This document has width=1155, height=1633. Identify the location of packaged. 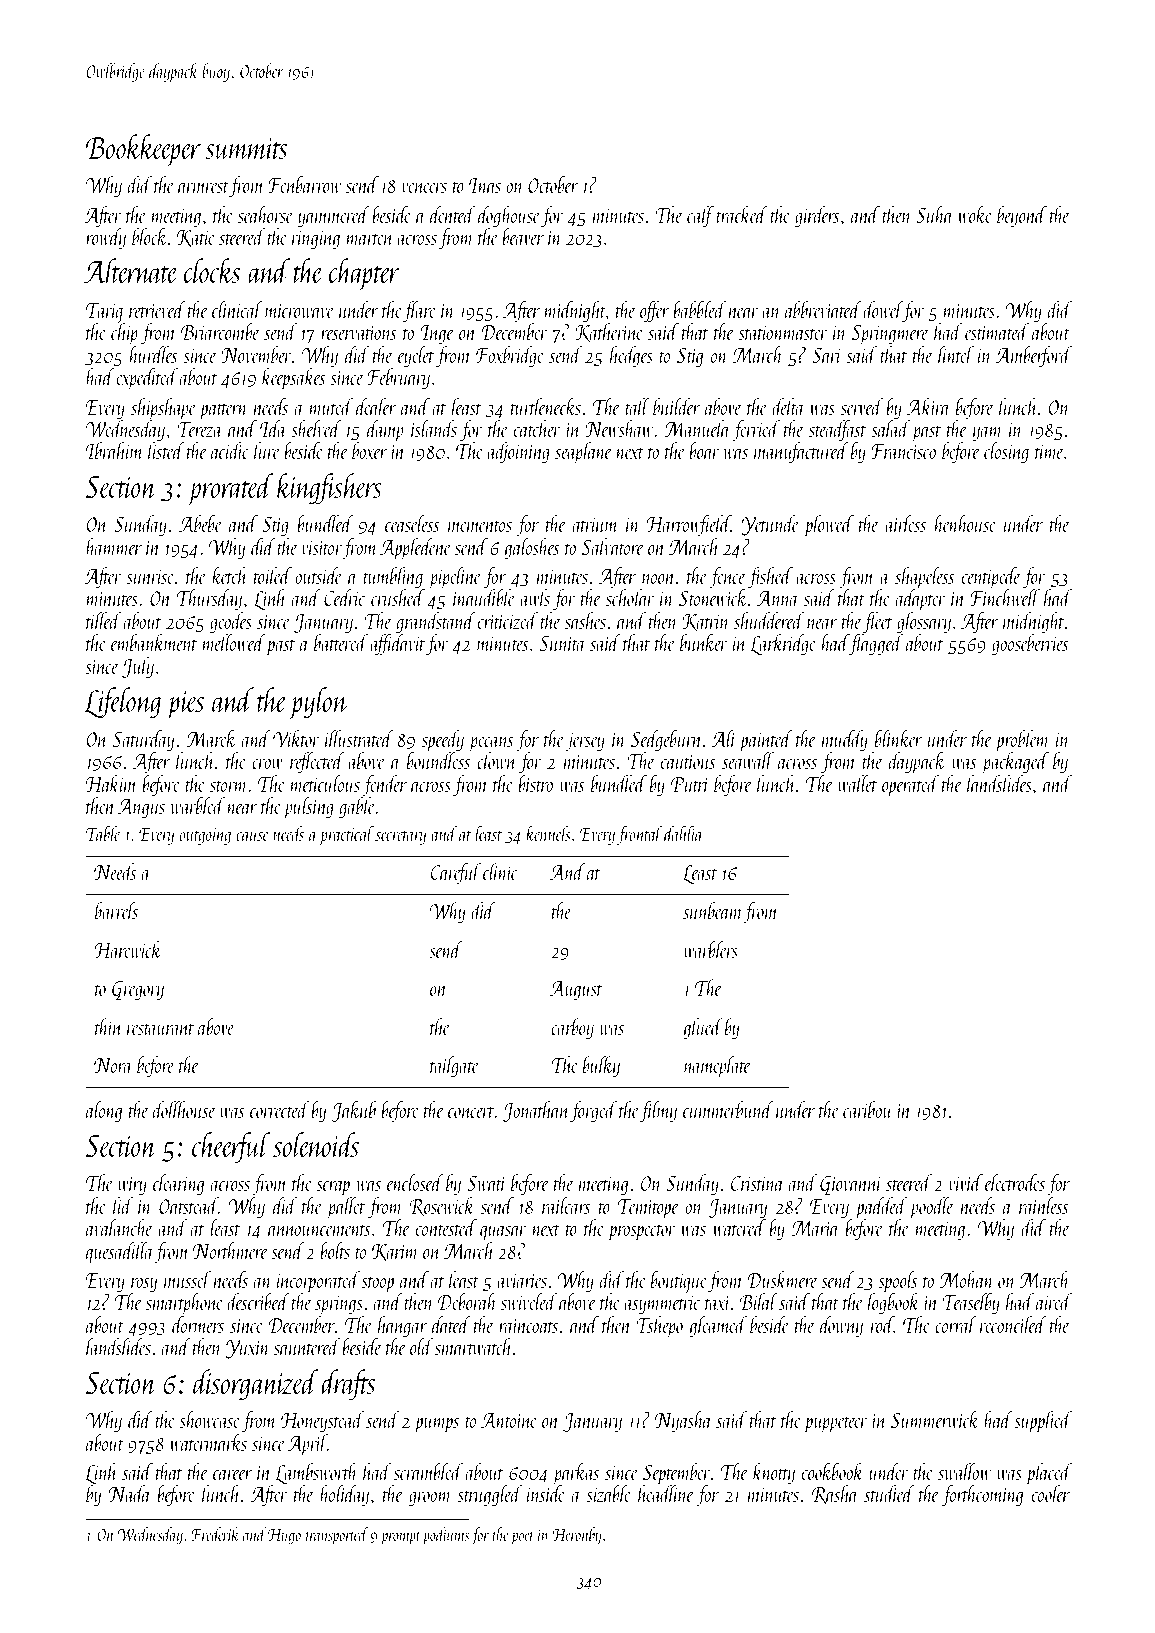
(1014, 763).
